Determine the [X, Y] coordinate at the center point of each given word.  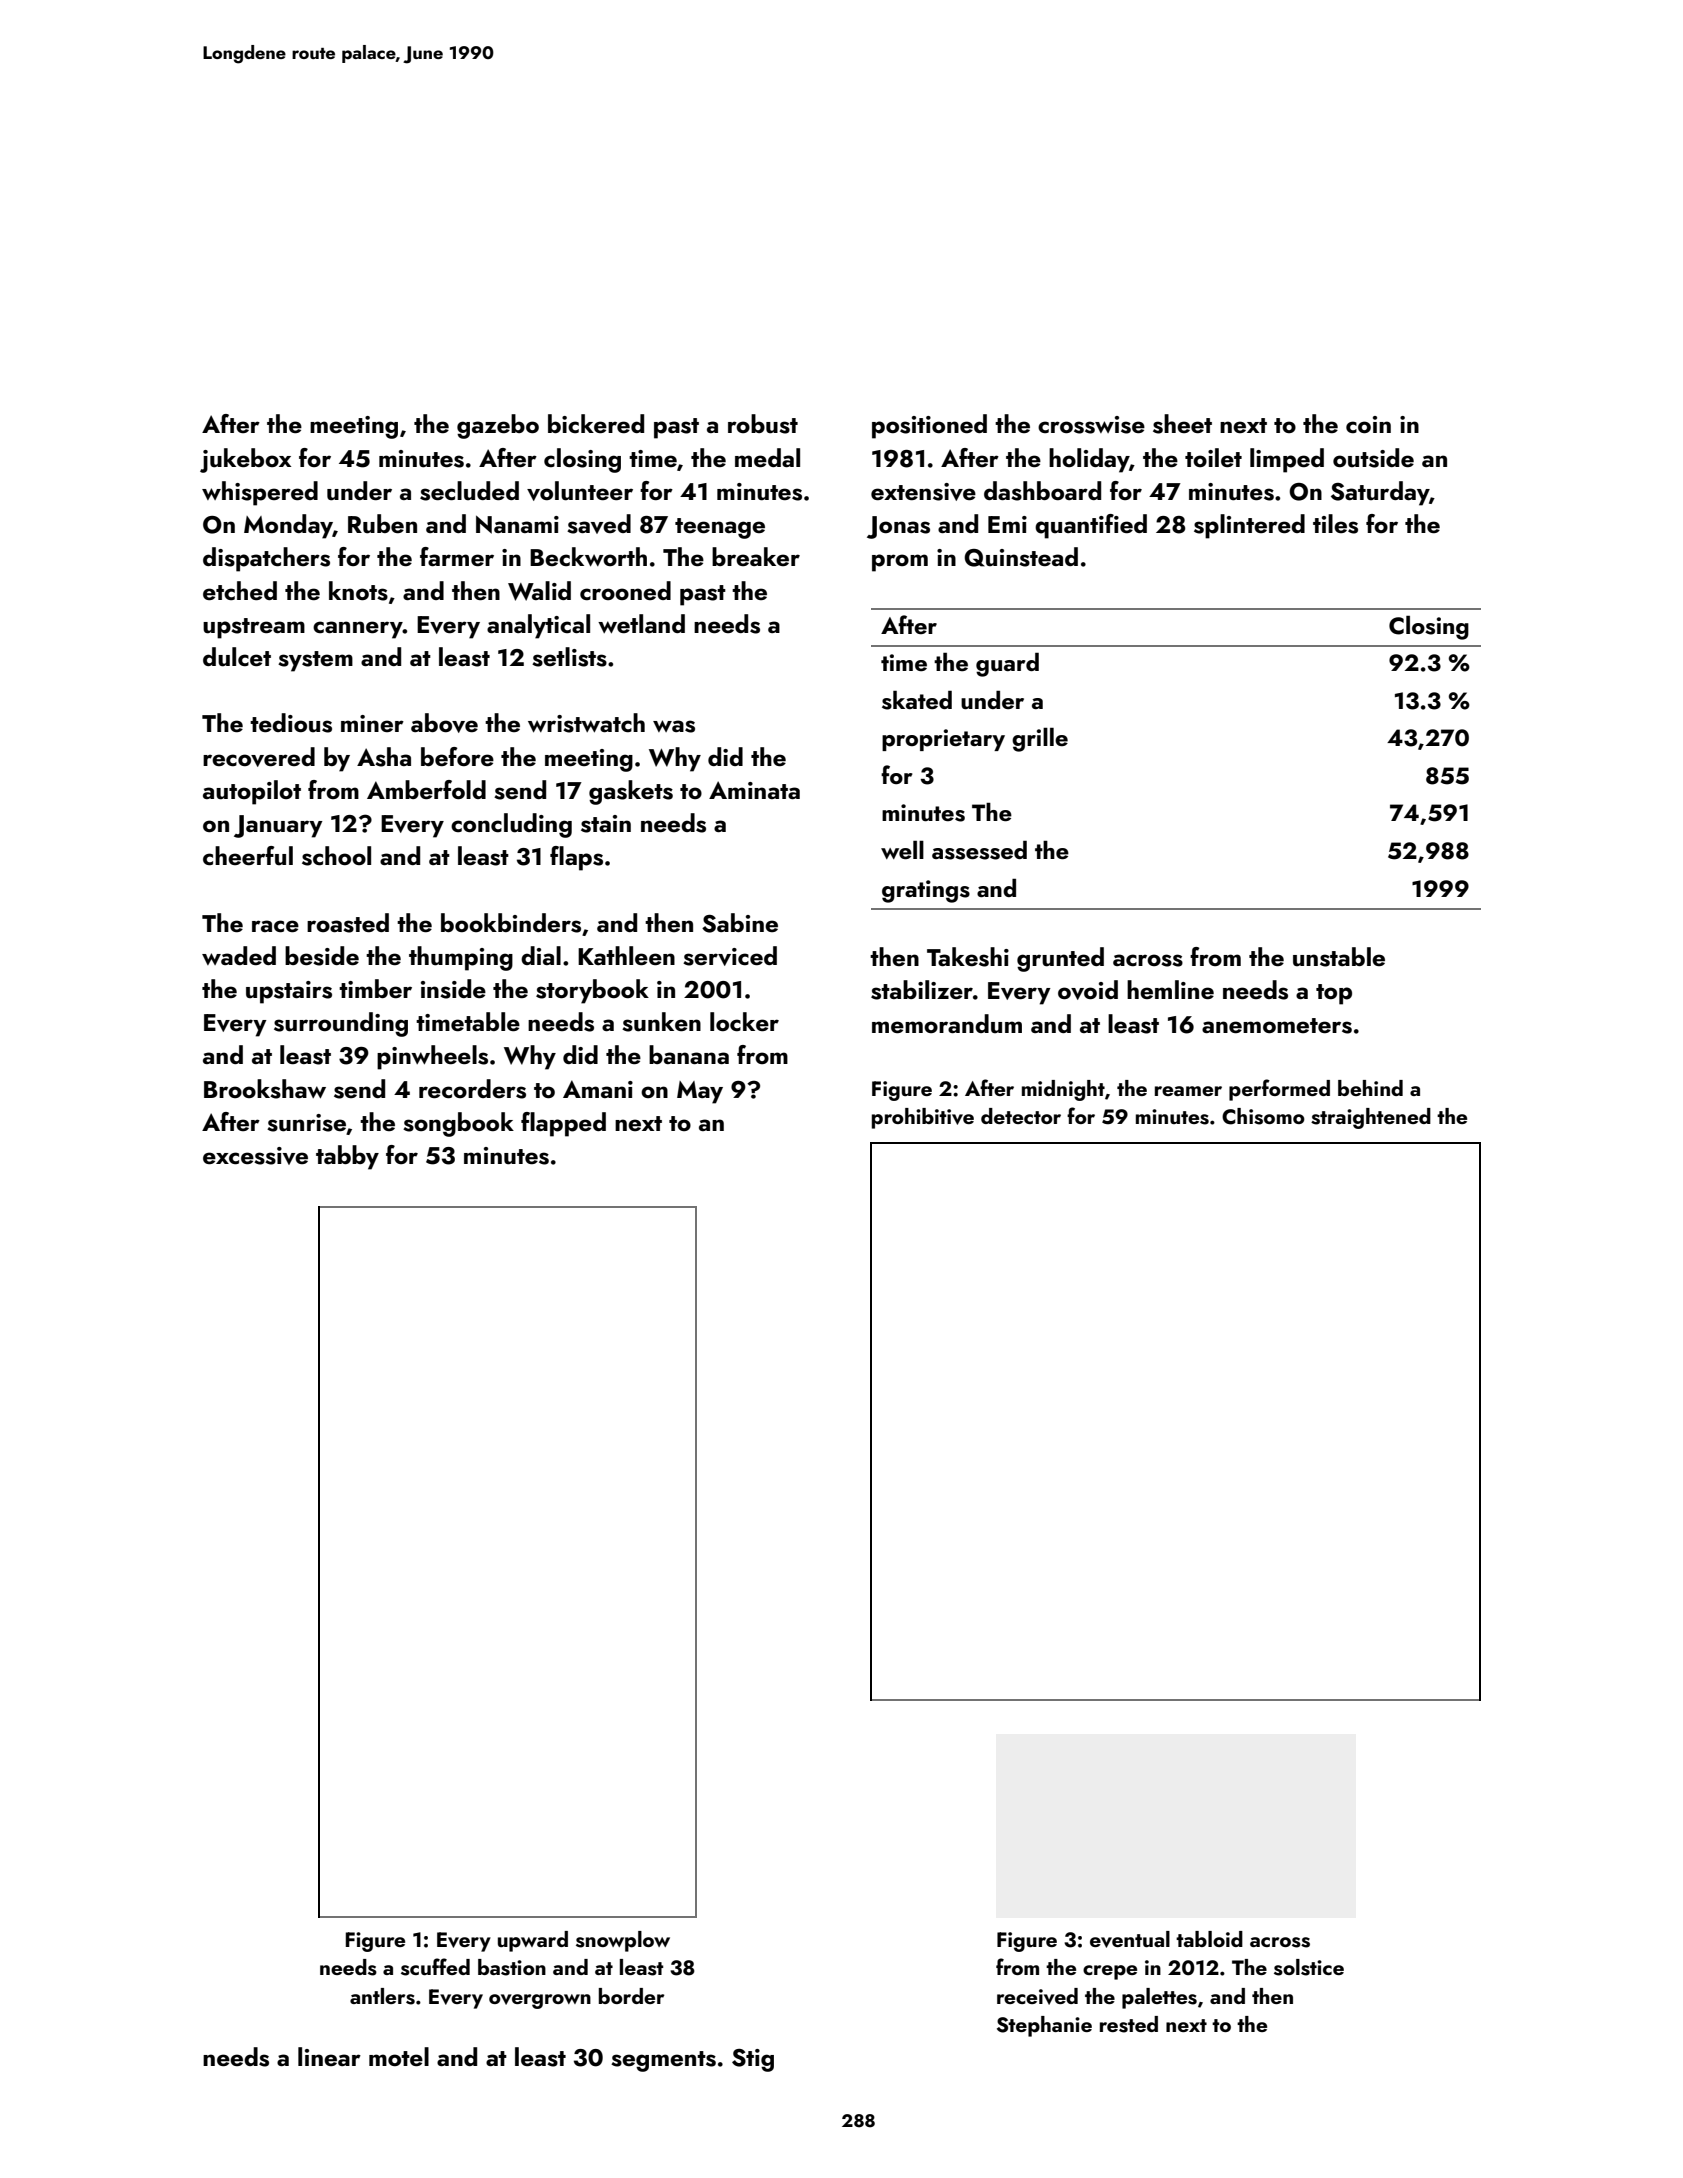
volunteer [580, 491]
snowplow [623, 1941]
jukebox [245, 460]
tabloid [1209, 1939]
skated [917, 700]
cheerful [248, 856]
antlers [382, 1996]
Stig [753, 2060]
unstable [1339, 957]
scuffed [435, 1967]
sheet [1182, 424]
